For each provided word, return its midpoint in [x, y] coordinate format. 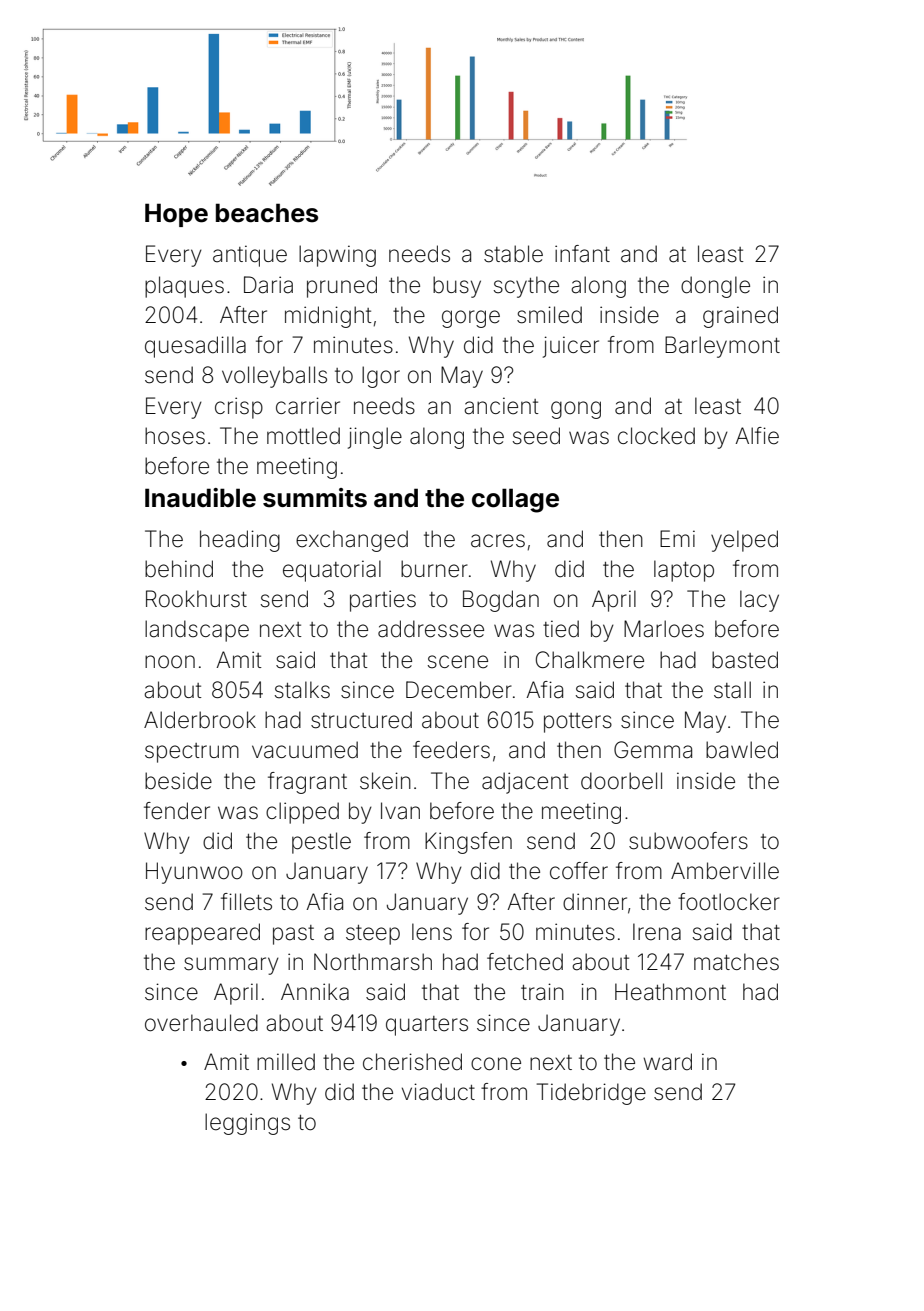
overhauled [201, 1023]
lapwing [337, 256]
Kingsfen [468, 843]
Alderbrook [200, 720]
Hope [176, 215]
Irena [657, 932]
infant [582, 254]
